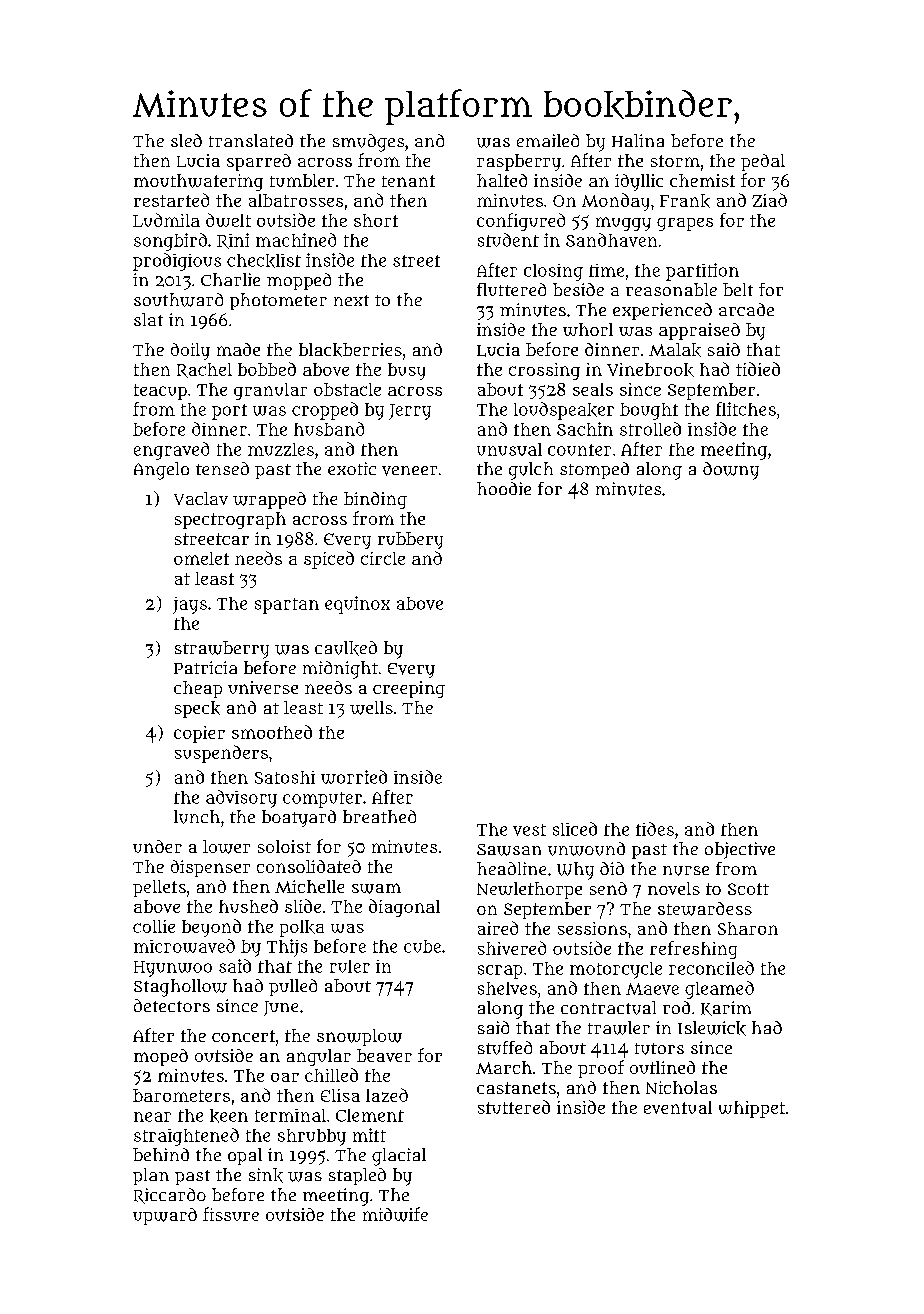 Image resolution: width=924 pixels, height=1314 pixels. What do you see at coordinates (594, 470) in the document?
I see `stomped` at bounding box center [594, 470].
